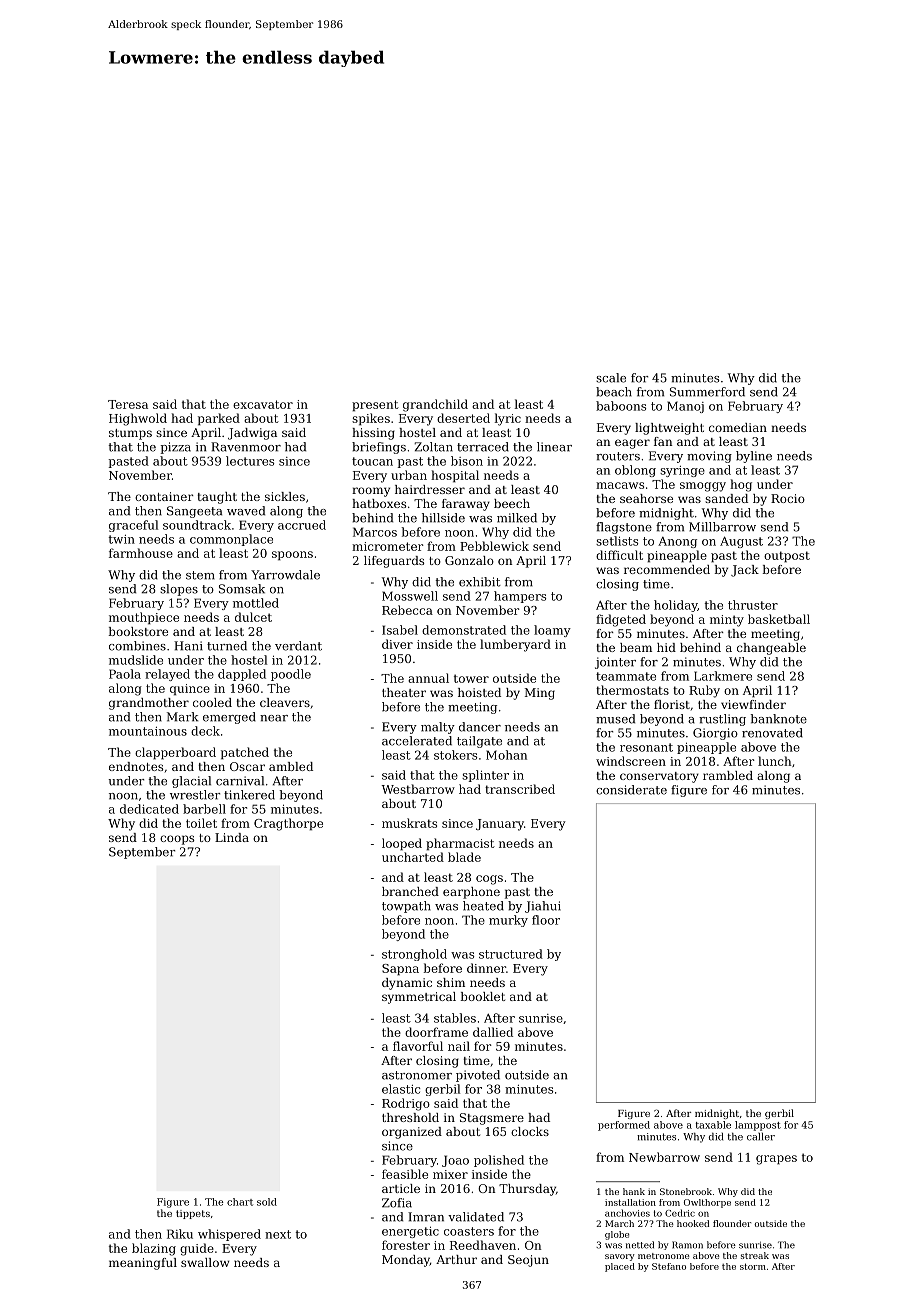  Describe the element at coordinates (288, 824) in the page. I see `Cragthorpe` at that location.
